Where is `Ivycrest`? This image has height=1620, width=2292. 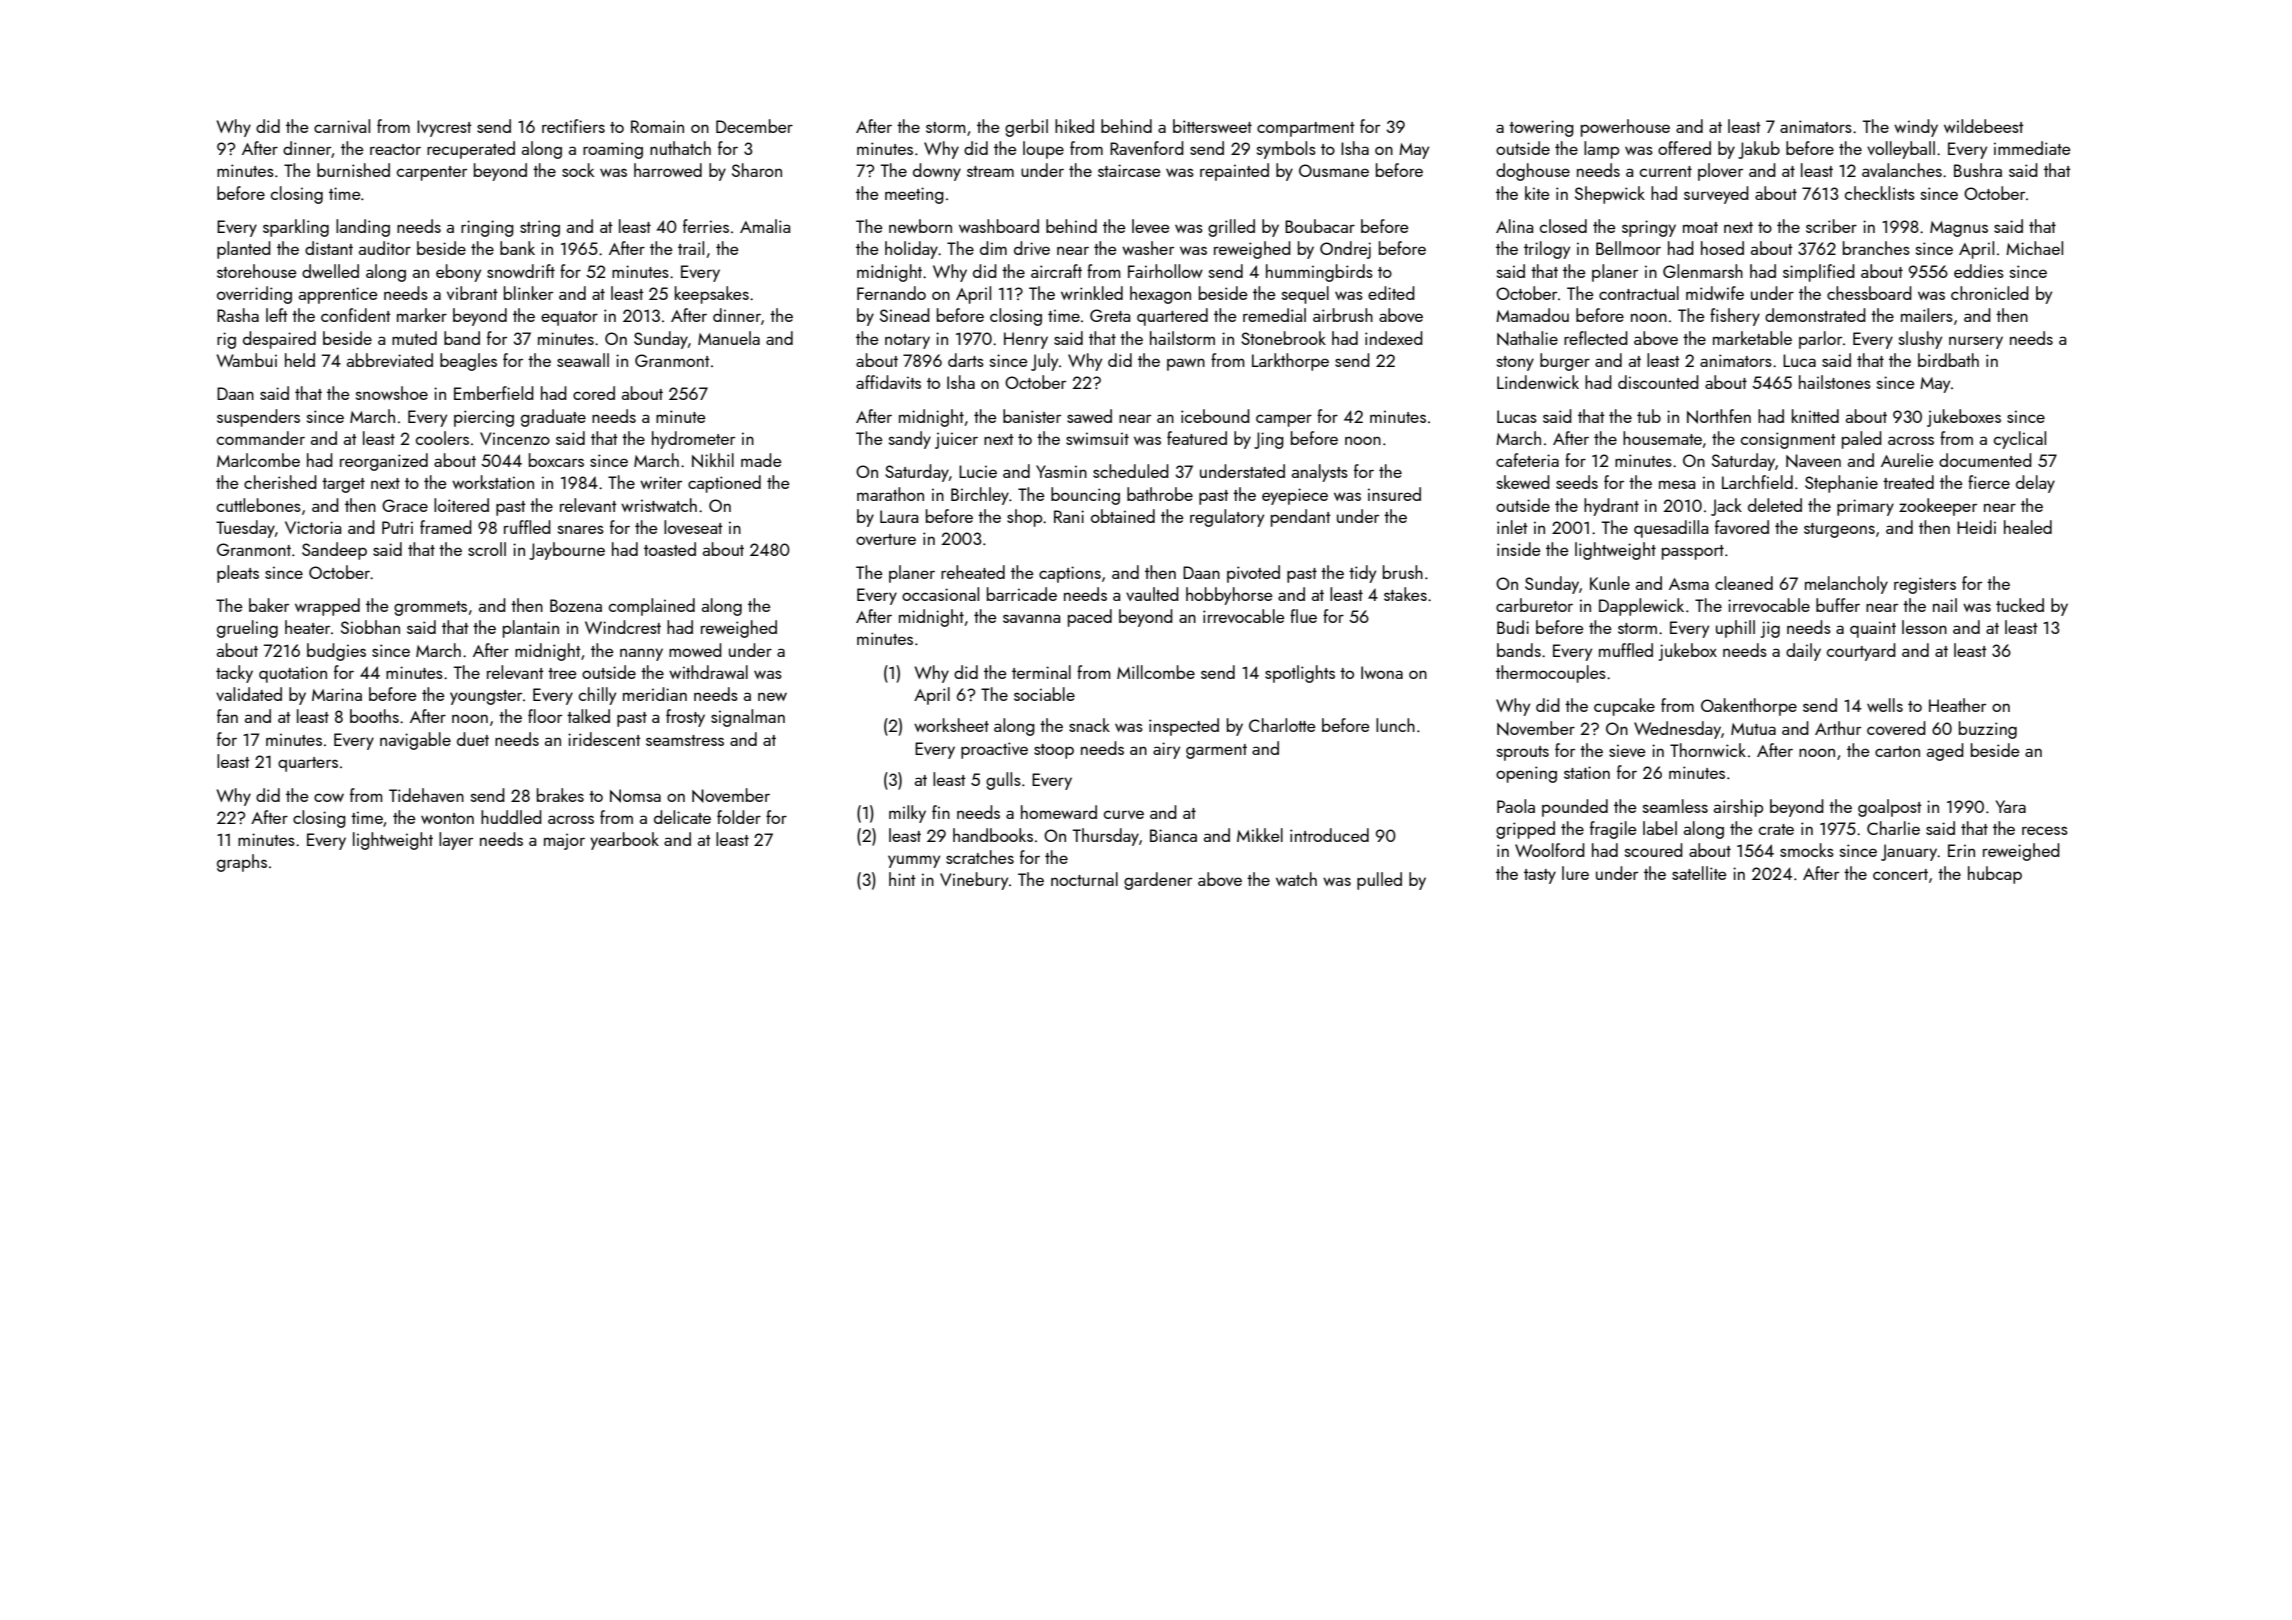
Ivycrest is located at coordinates (444, 128).
